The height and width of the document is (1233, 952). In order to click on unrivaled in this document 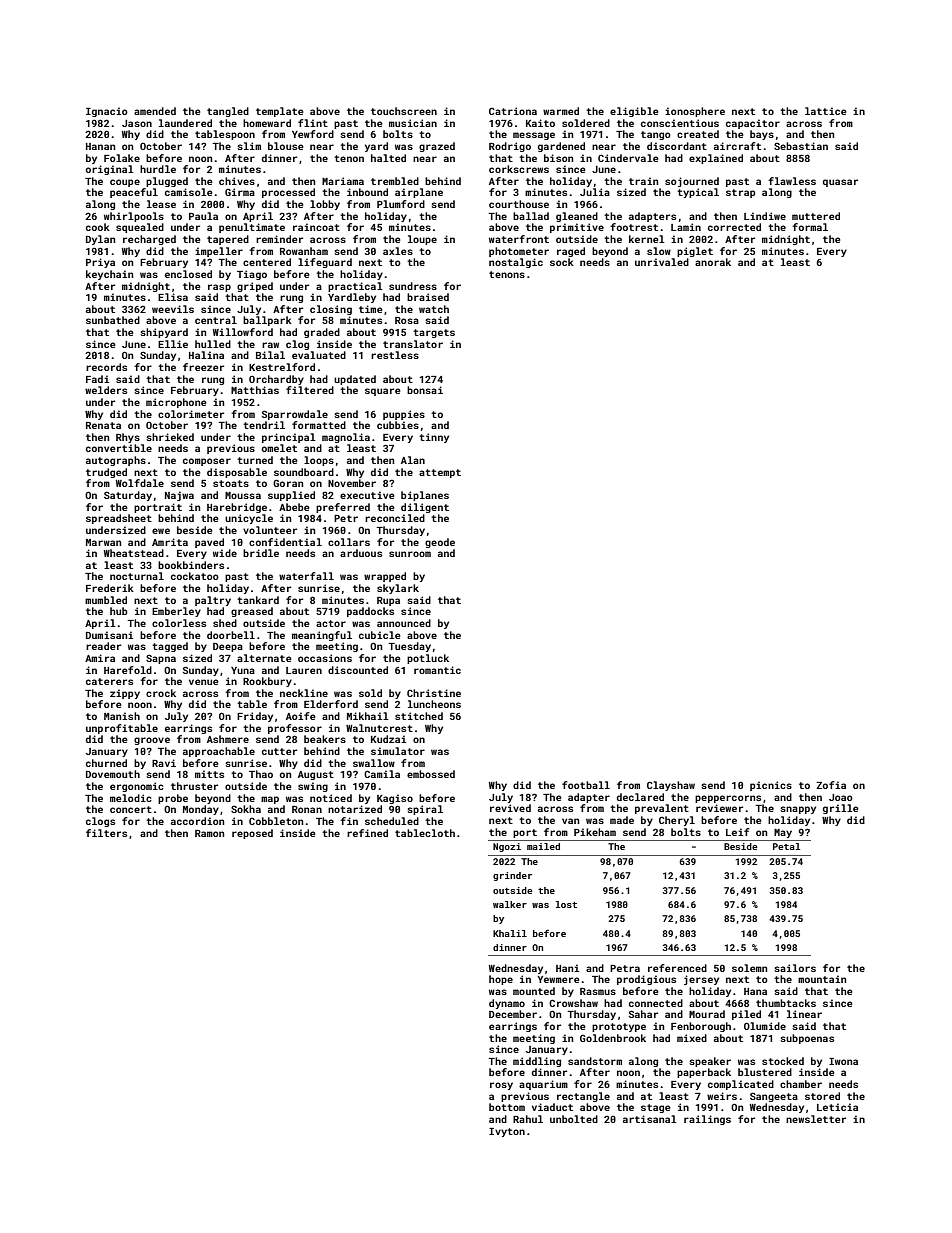, I will do `click(662, 262)`.
